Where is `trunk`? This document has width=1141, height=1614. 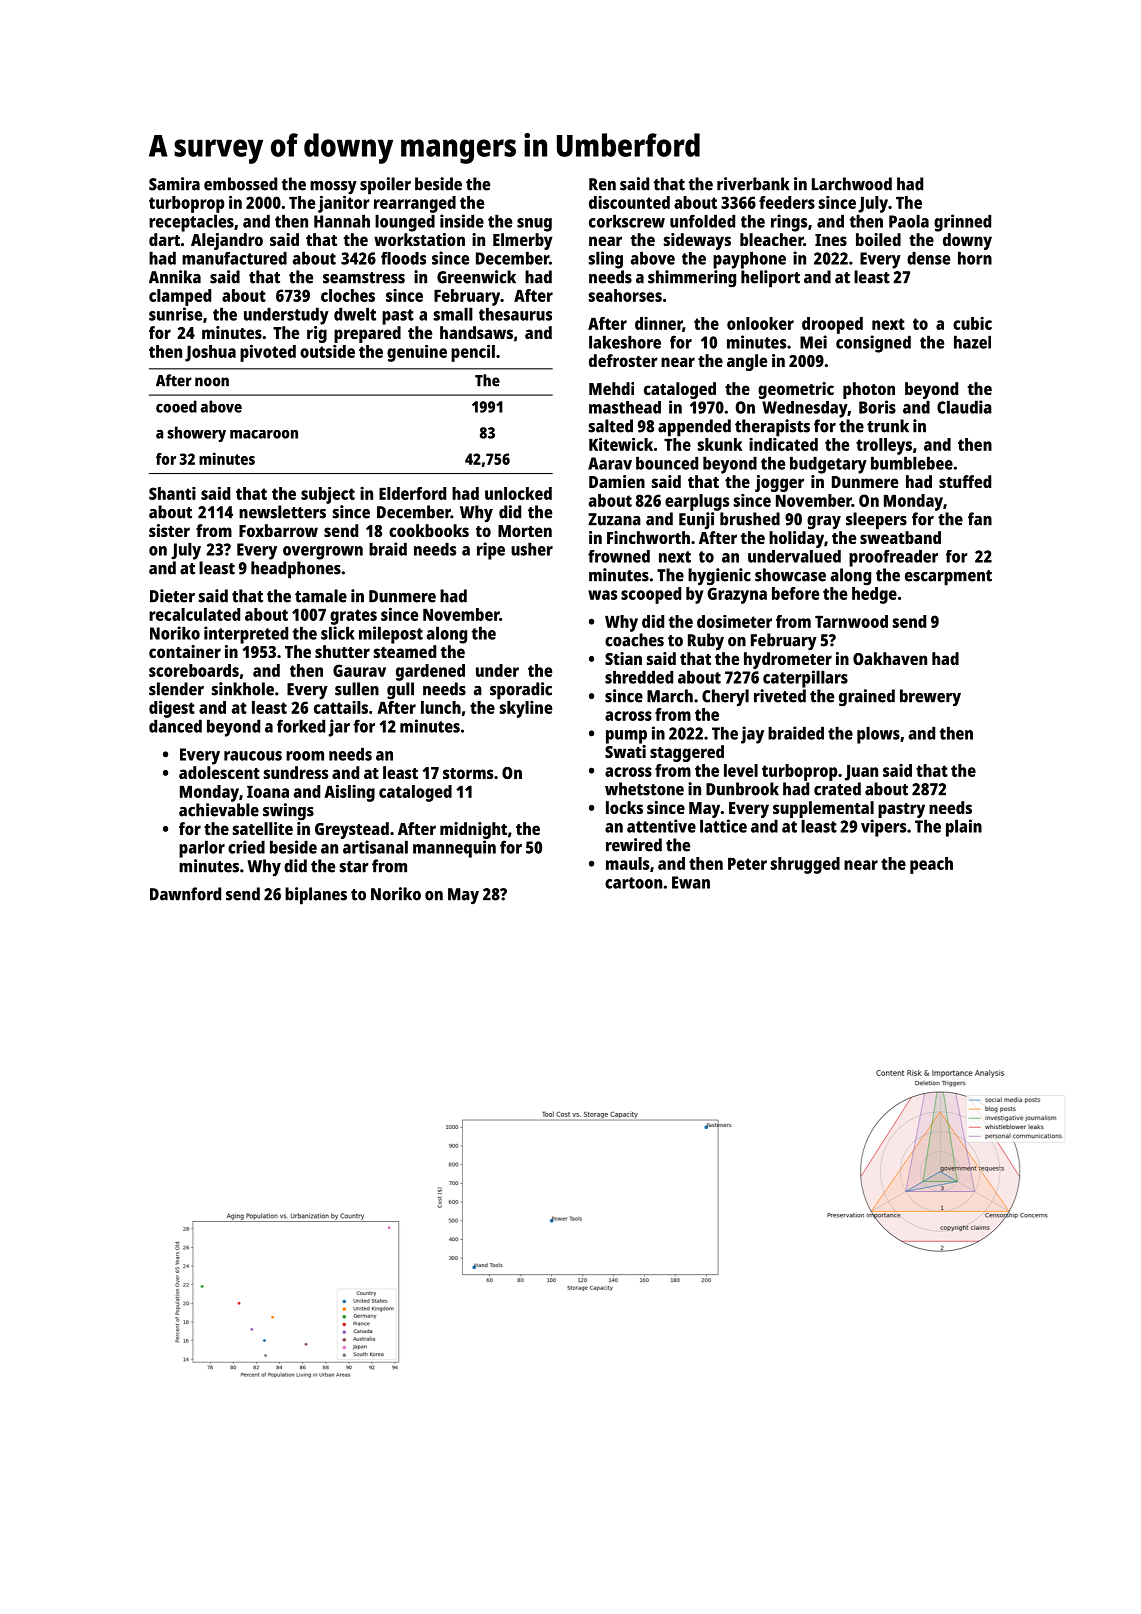 trunk is located at coordinates (888, 426).
